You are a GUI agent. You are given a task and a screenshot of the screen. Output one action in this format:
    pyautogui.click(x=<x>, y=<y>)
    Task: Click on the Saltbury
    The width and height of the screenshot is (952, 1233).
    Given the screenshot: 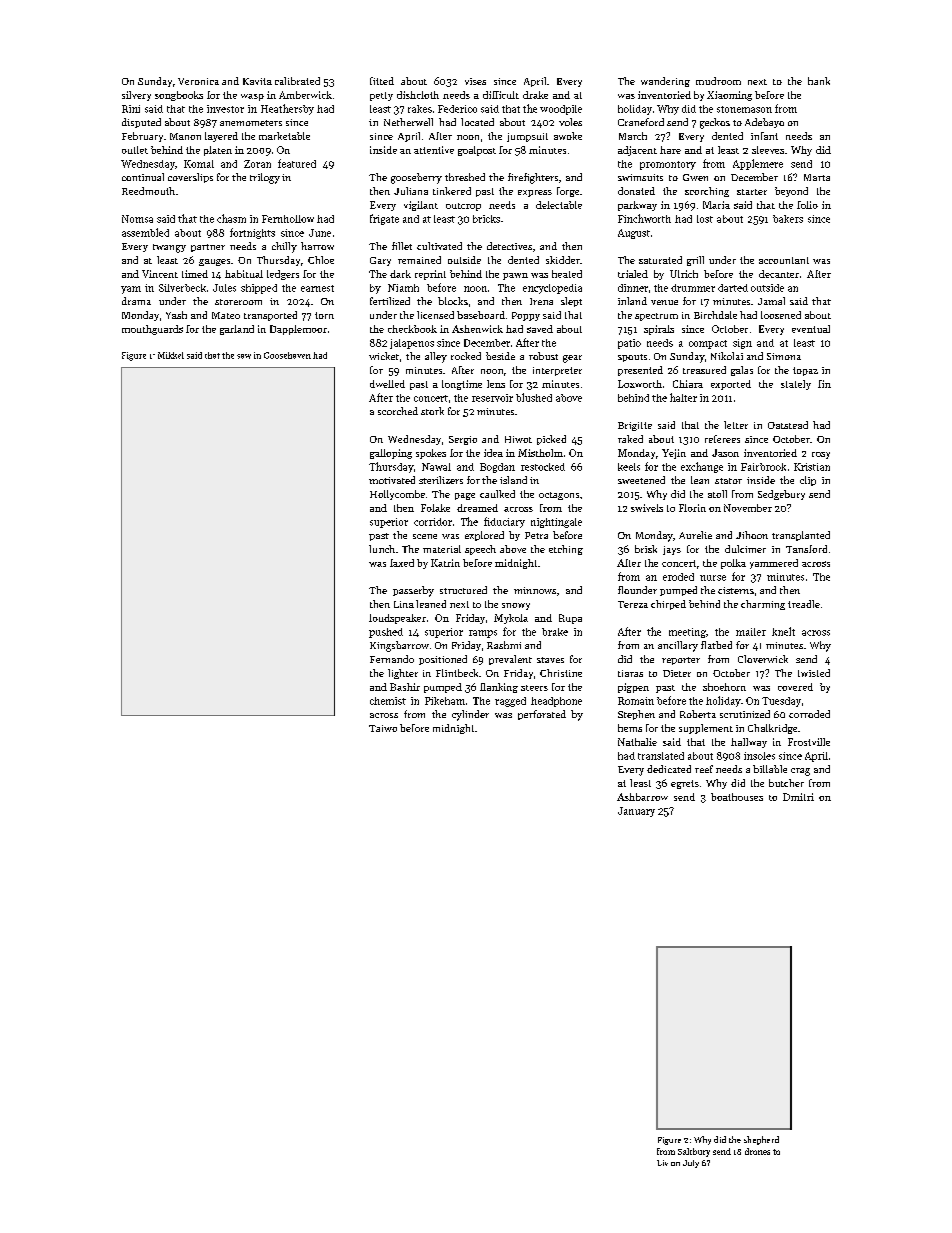 What is the action you would take?
    pyautogui.click(x=694, y=1152)
